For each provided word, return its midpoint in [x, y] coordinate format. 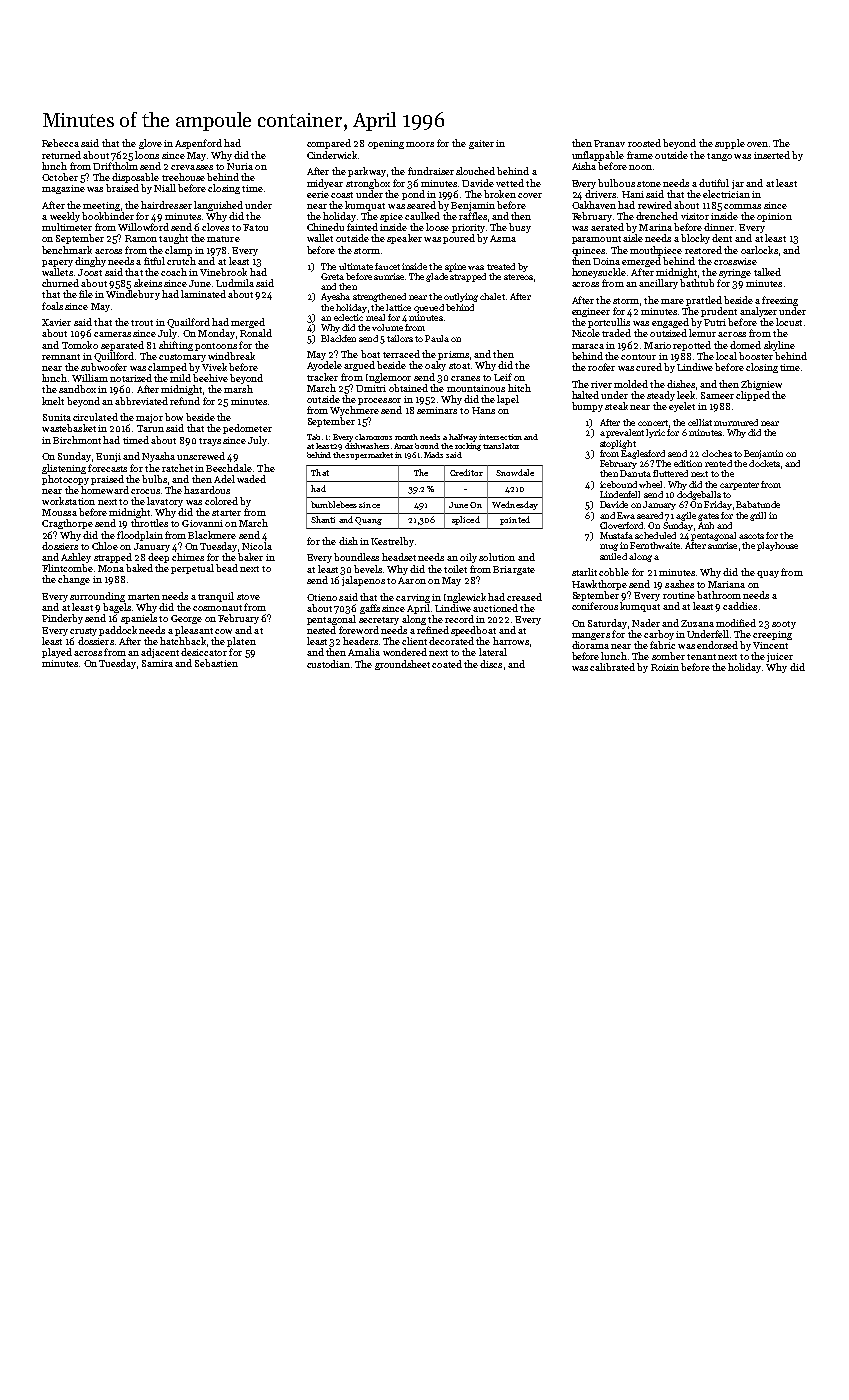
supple [730, 144]
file [86, 294]
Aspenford [198, 144]
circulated [95, 417]
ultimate [356, 266]
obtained [408, 388]
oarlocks [759, 250]
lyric [655, 433]
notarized [131, 378]
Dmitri [371, 388]
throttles [149, 523]
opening [386, 144]
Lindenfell [620, 494]
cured [649, 367]
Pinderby [62, 619]
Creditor [466, 472]
